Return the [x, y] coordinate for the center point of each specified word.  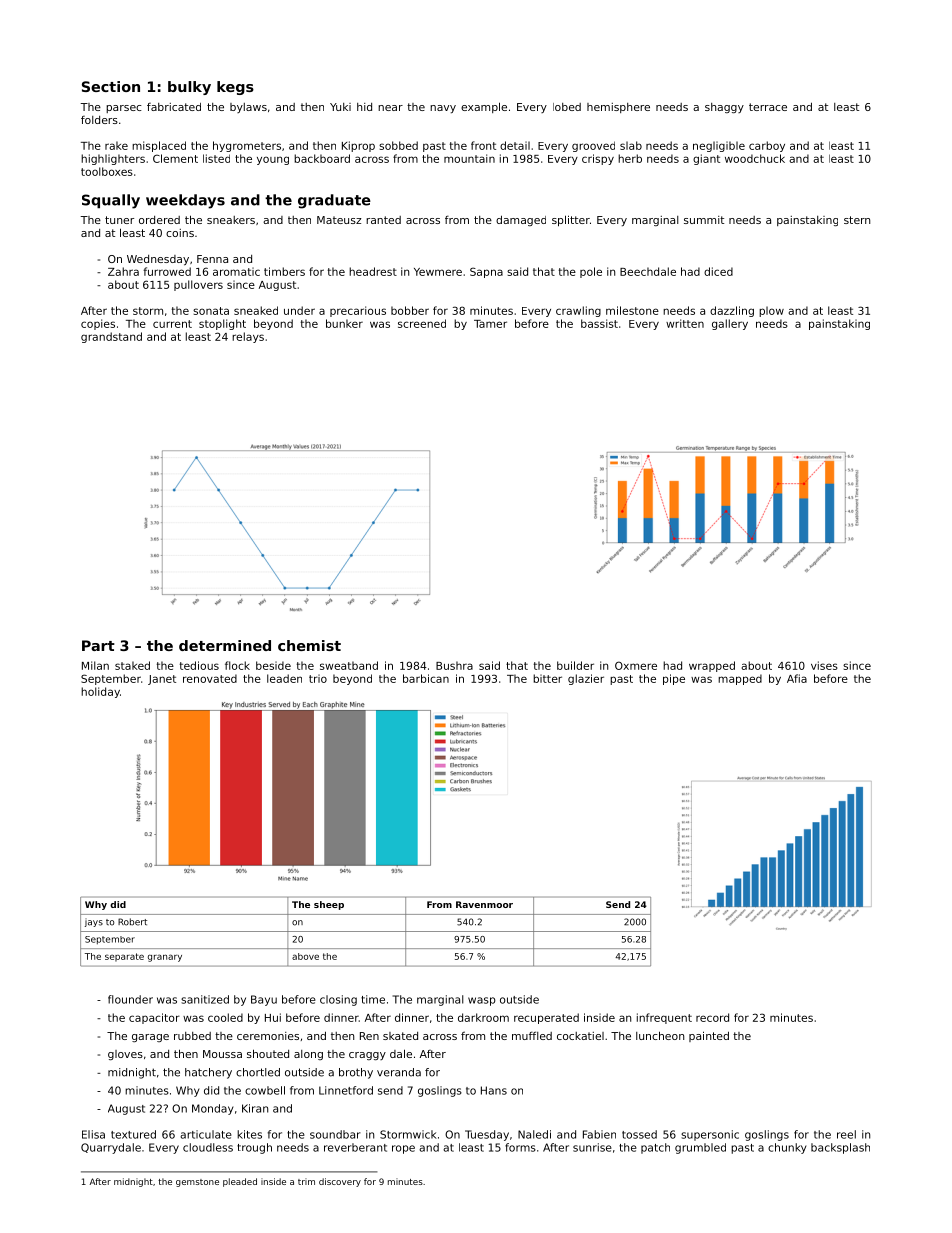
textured [133, 1134]
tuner [119, 220]
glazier [586, 679]
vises [824, 665]
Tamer [490, 324]
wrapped [712, 666]
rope [403, 1149]
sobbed [398, 145]
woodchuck [755, 158]
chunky [787, 1148]
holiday [100, 692]
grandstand [111, 337]
